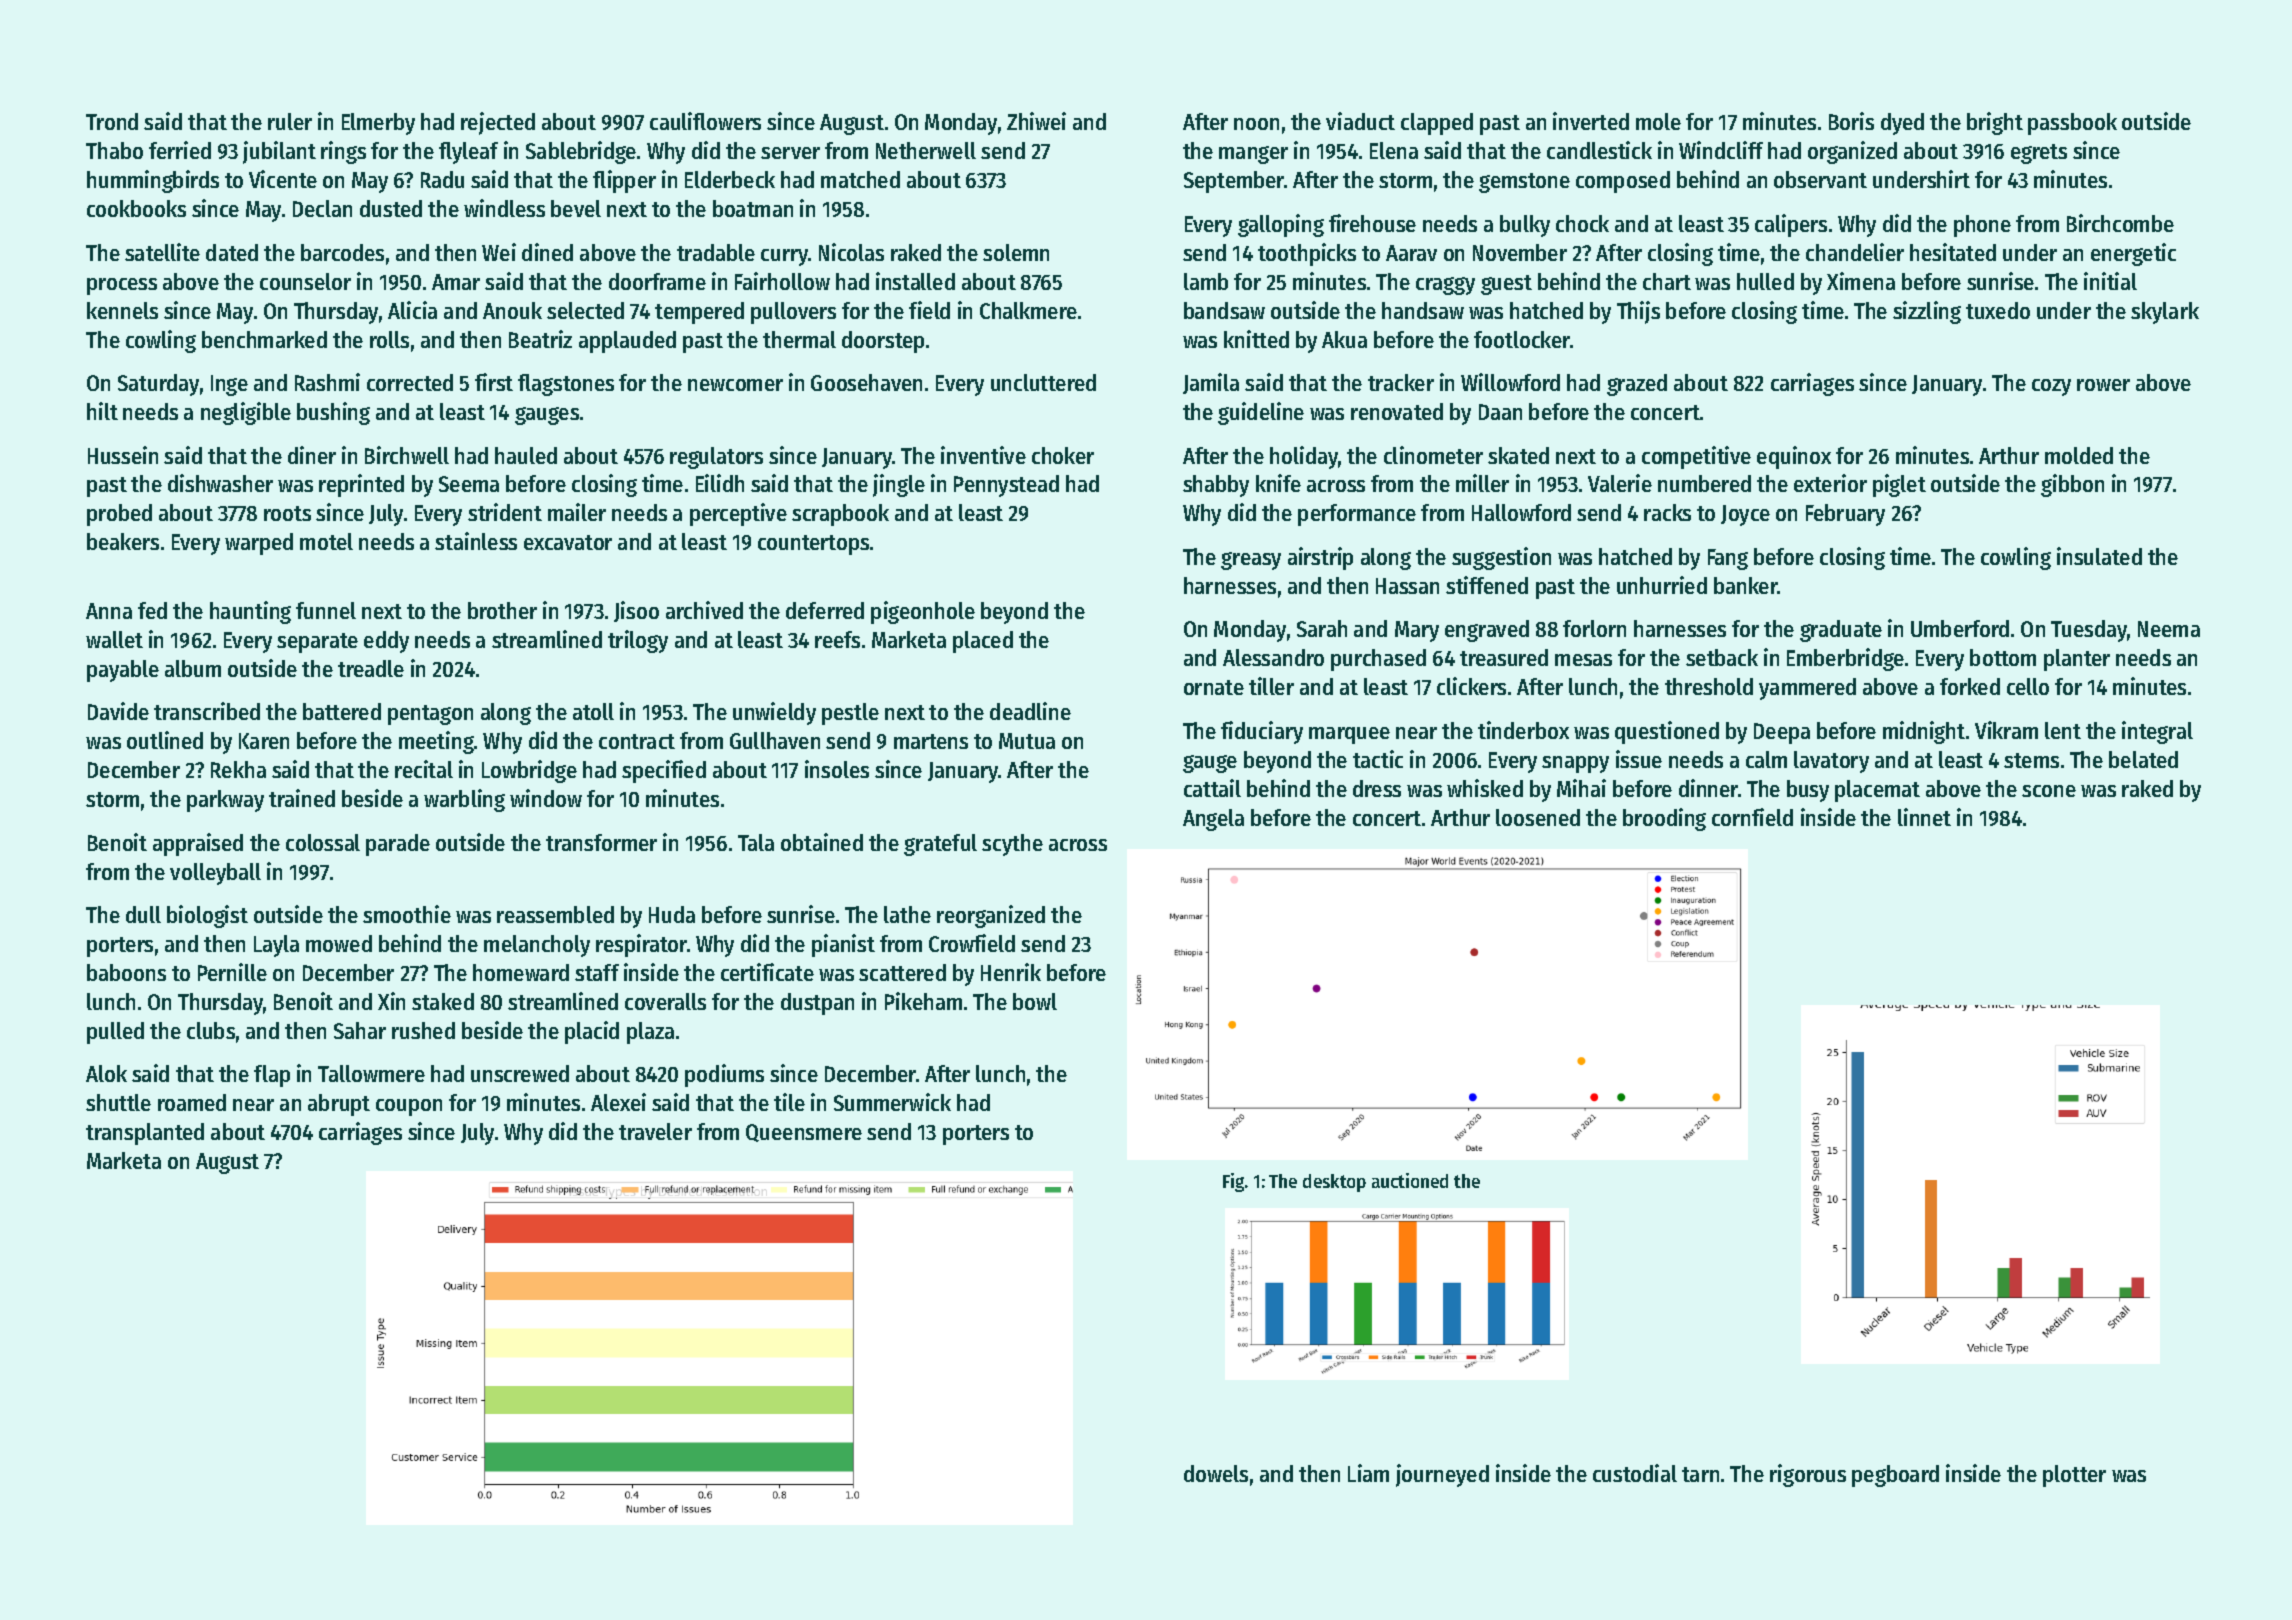  What do you see at coordinates (1582, 223) in the image?
I see `chock` at bounding box center [1582, 223].
